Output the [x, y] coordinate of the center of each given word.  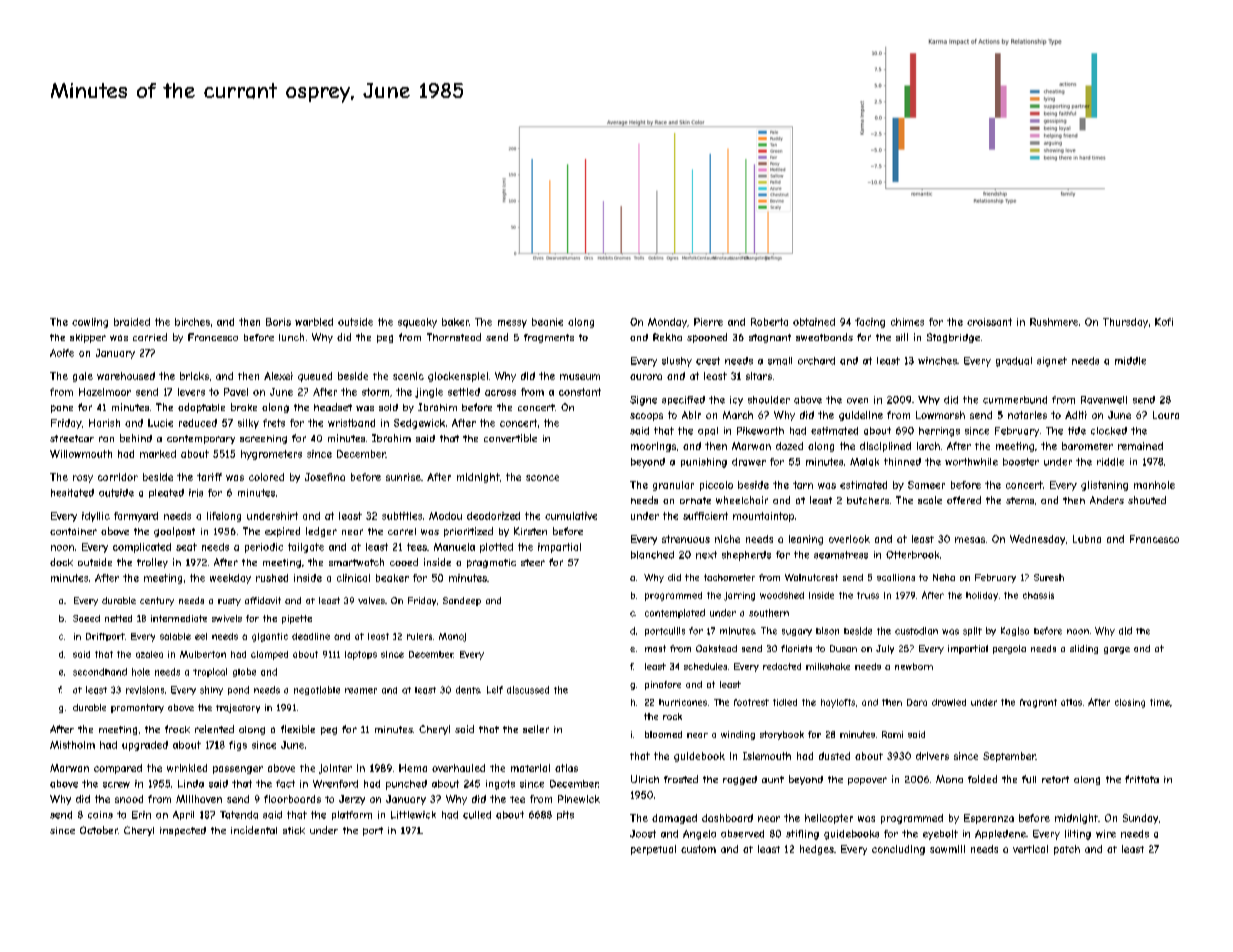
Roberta [769, 322]
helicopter [829, 819]
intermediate [179, 618]
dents [468, 690]
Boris [278, 322]
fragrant [1038, 703]
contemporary [201, 439]
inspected [183, 831]
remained [1140, 446]
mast [655, 648]
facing [870, 323]
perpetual [653, 850]
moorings [653, 447]
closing [1130, 703]
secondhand [100, 672]
